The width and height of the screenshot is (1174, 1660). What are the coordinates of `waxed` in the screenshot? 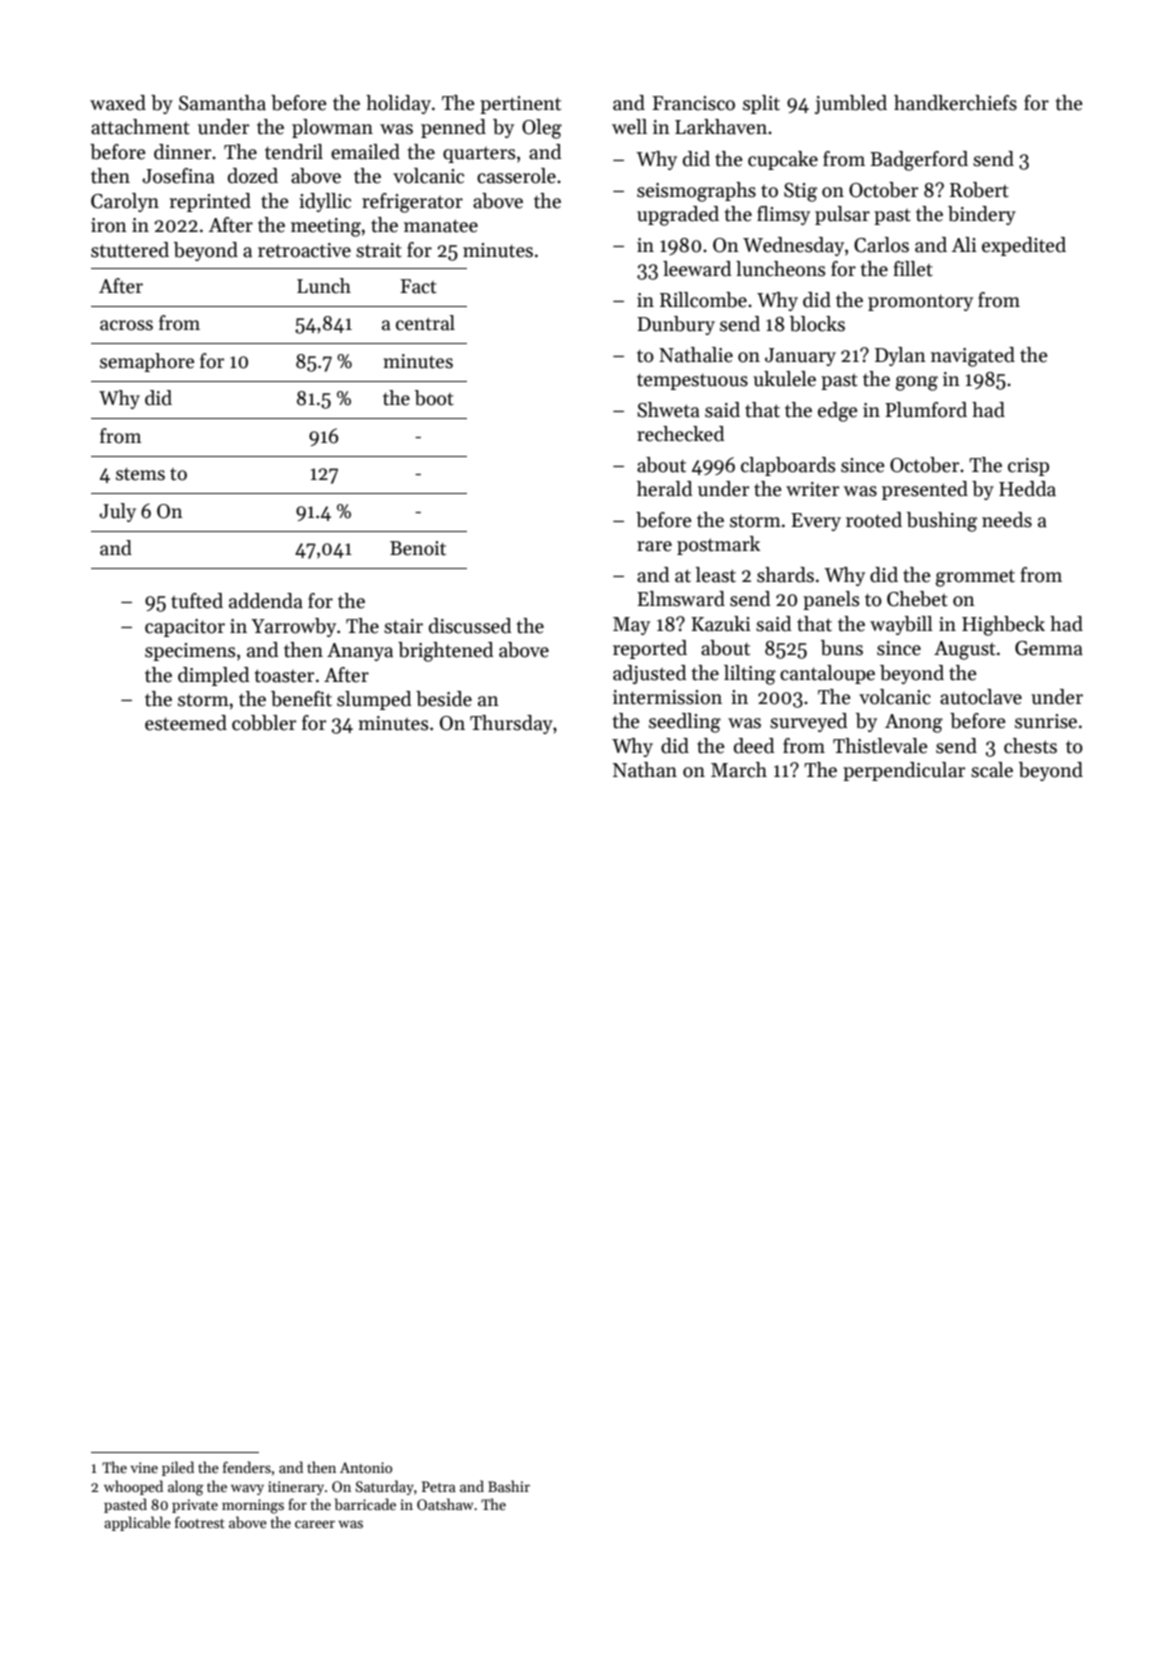 It's located at (118, 103).
